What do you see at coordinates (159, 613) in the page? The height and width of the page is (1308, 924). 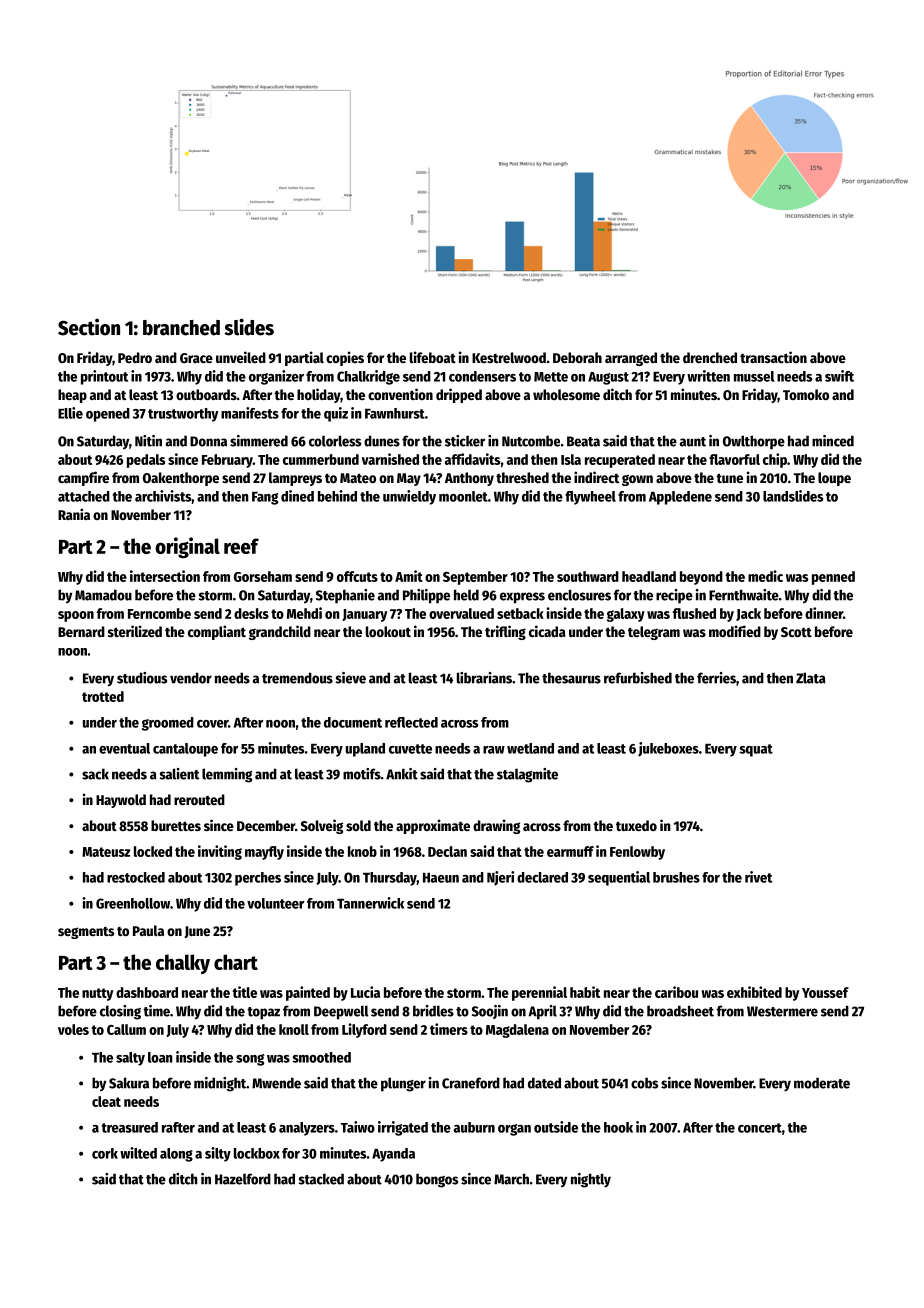 I see `Ferncombe` at bounding box center [159, 613].
